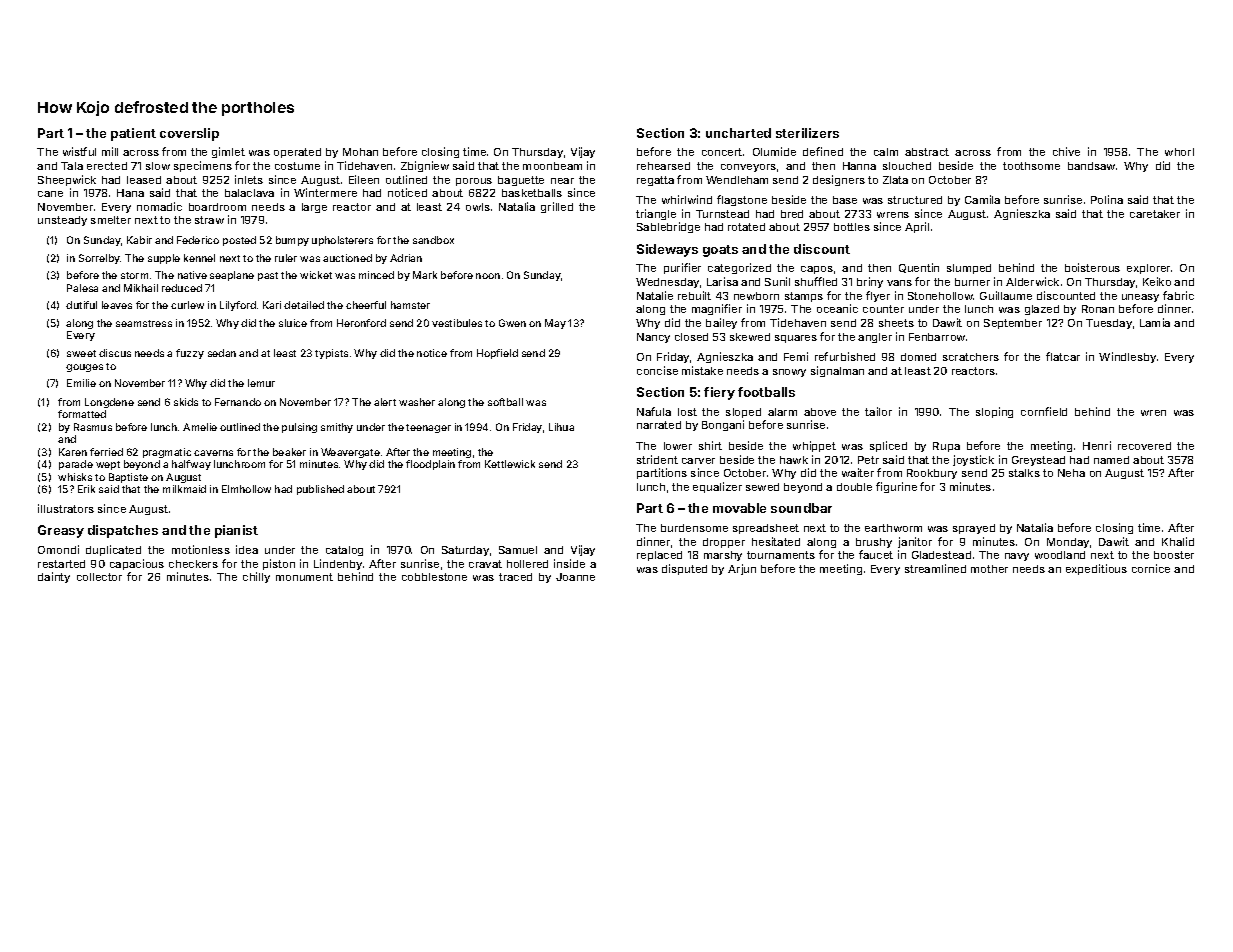  I want to click on Neha, so click(1071, 473).
